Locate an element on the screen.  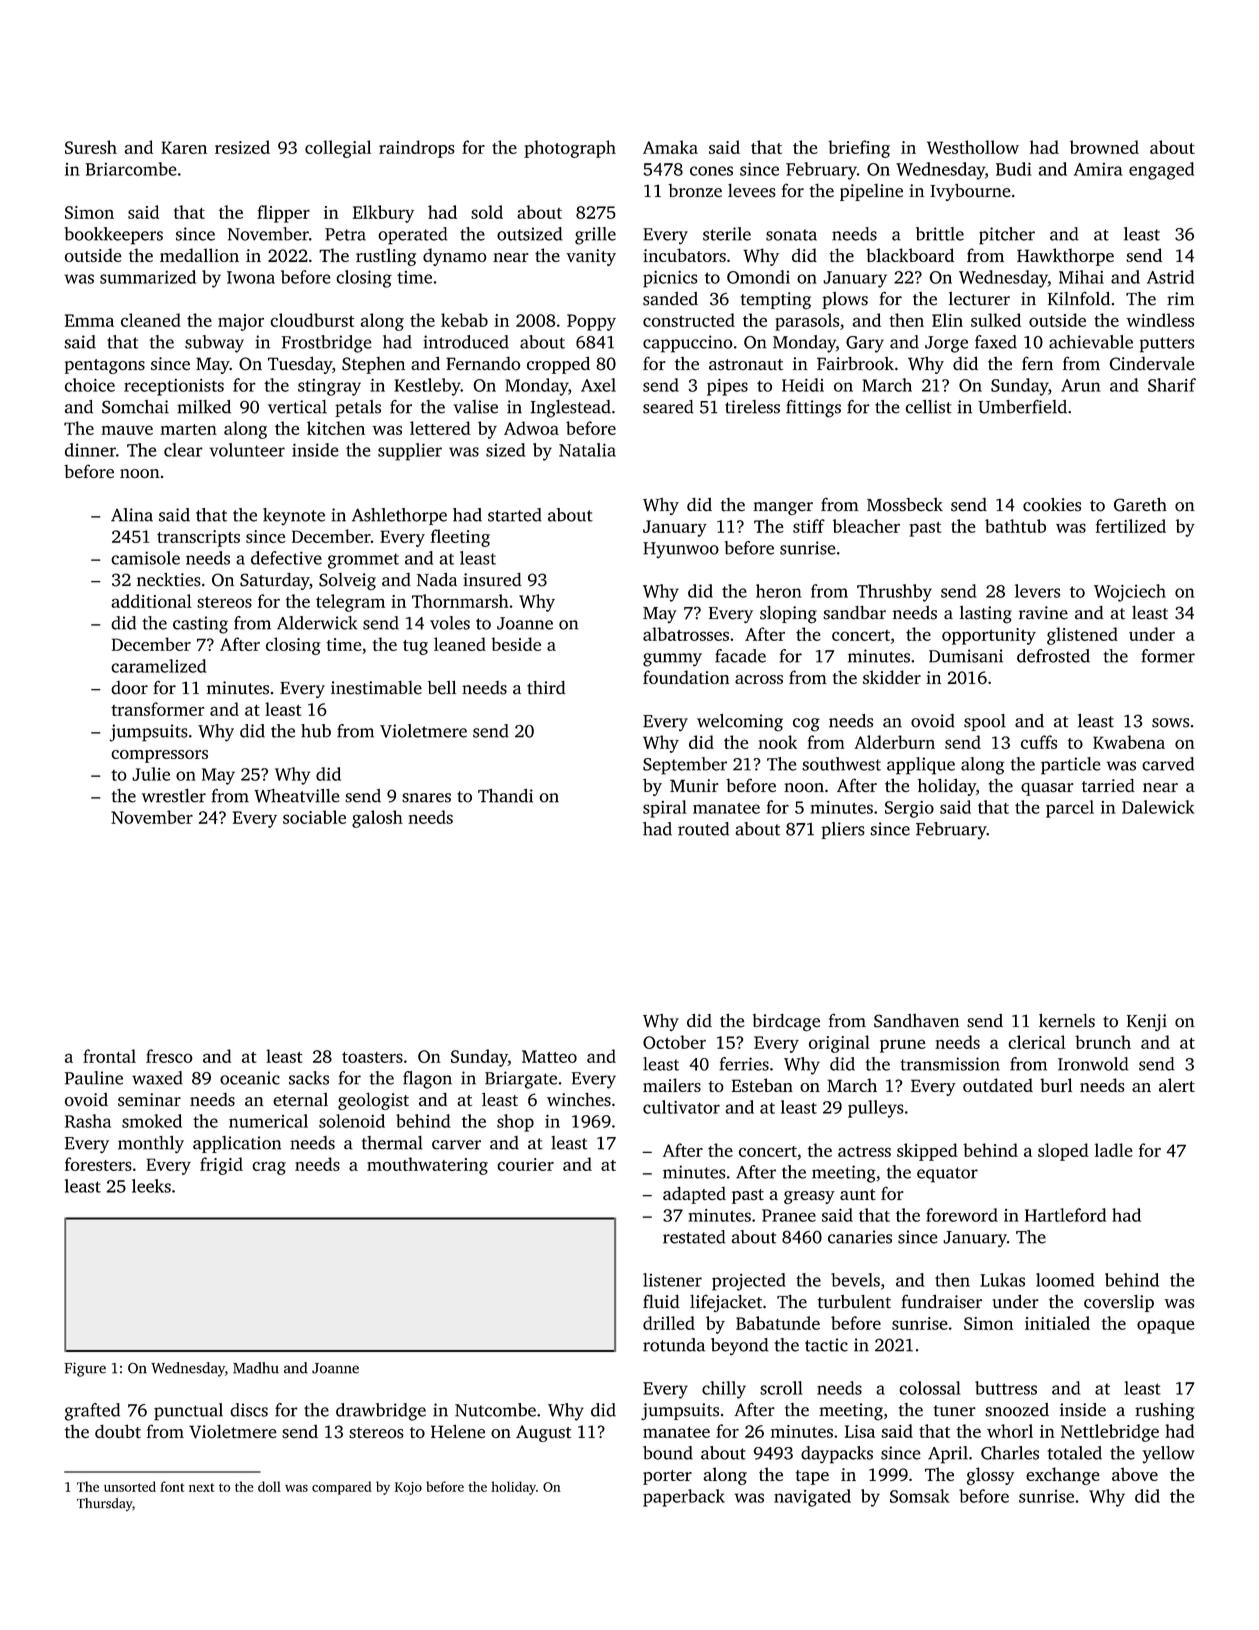
paperback is located at coordinates (684, 1498).
